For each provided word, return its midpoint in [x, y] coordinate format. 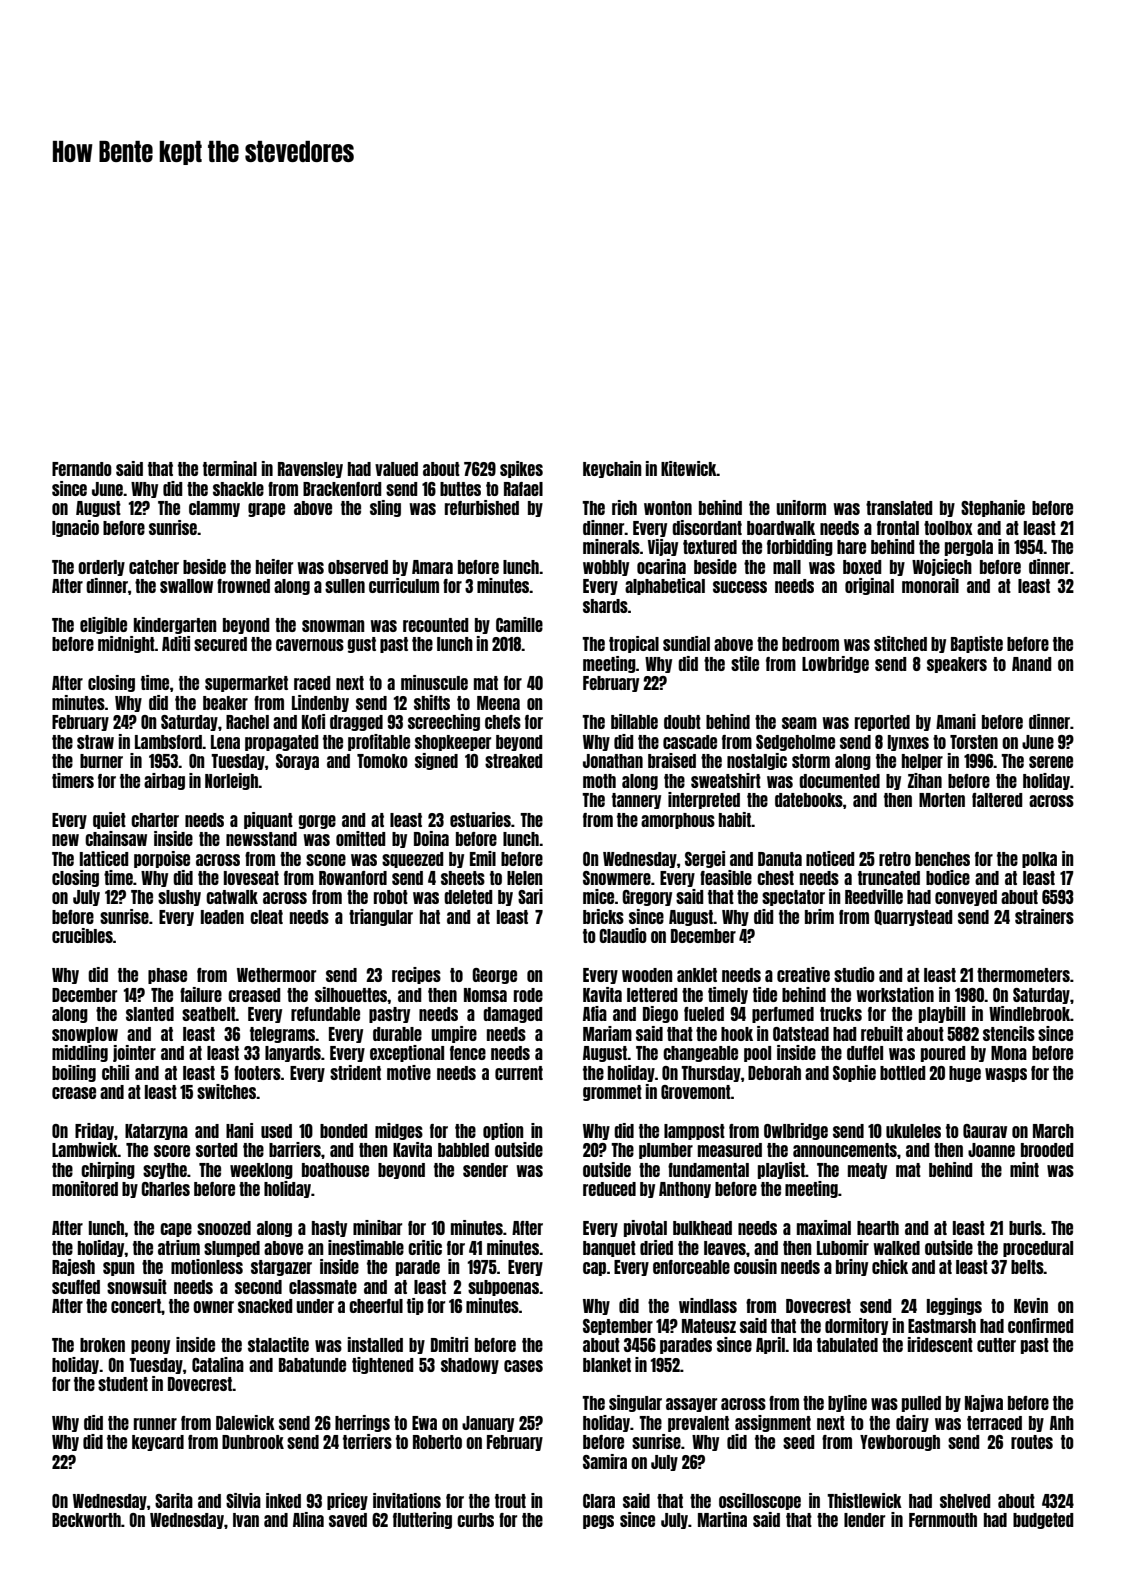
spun [119, 1269]
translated [899, 508]
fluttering [422, 1520]
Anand [1032, 664]
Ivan [246, 1520]
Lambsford [169, 742]
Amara [432, 567]
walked [896, 1248]
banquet [609, 1249]
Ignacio [75, 528]
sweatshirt [726, 780]
